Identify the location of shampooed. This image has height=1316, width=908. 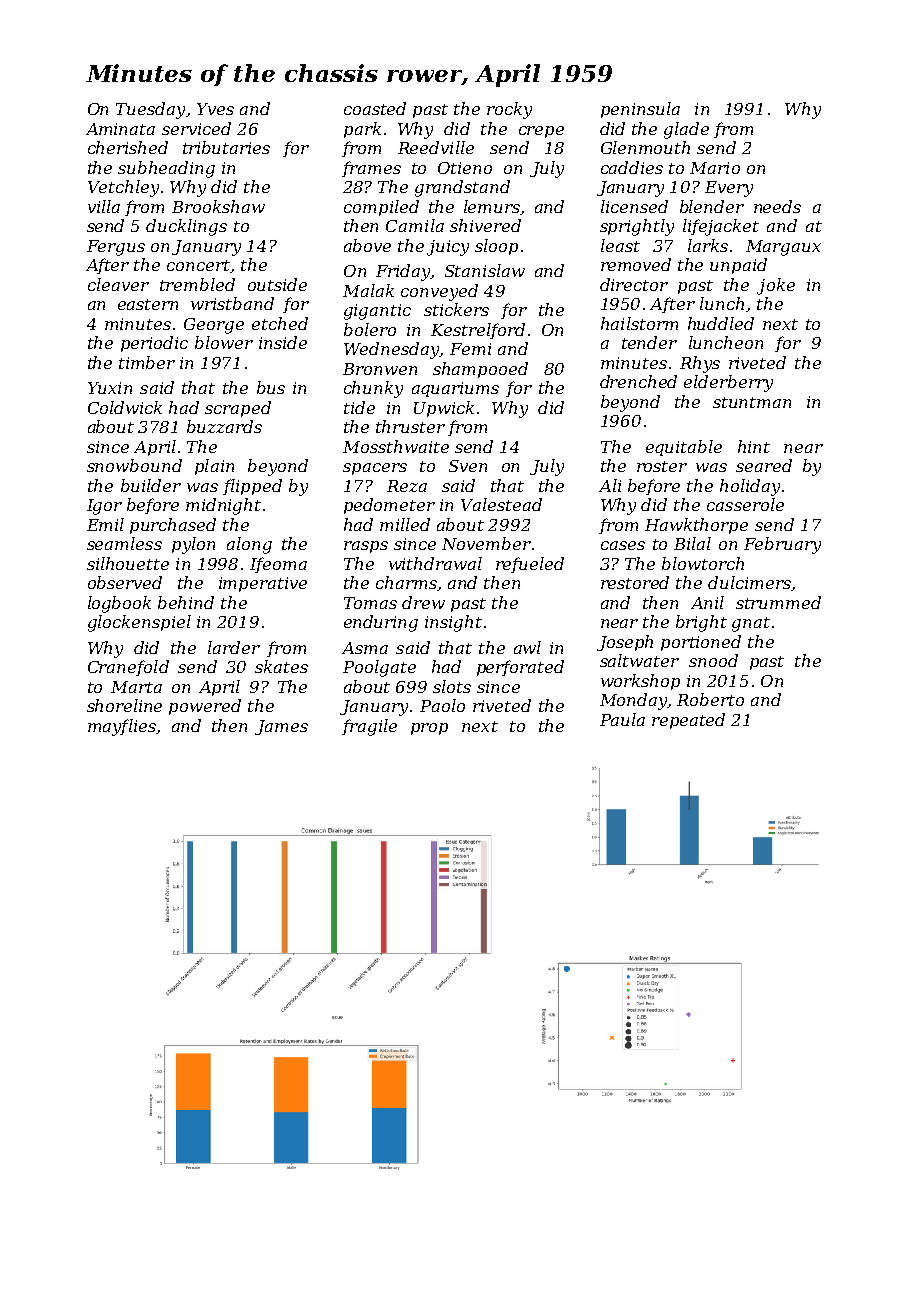
(480, 370).
